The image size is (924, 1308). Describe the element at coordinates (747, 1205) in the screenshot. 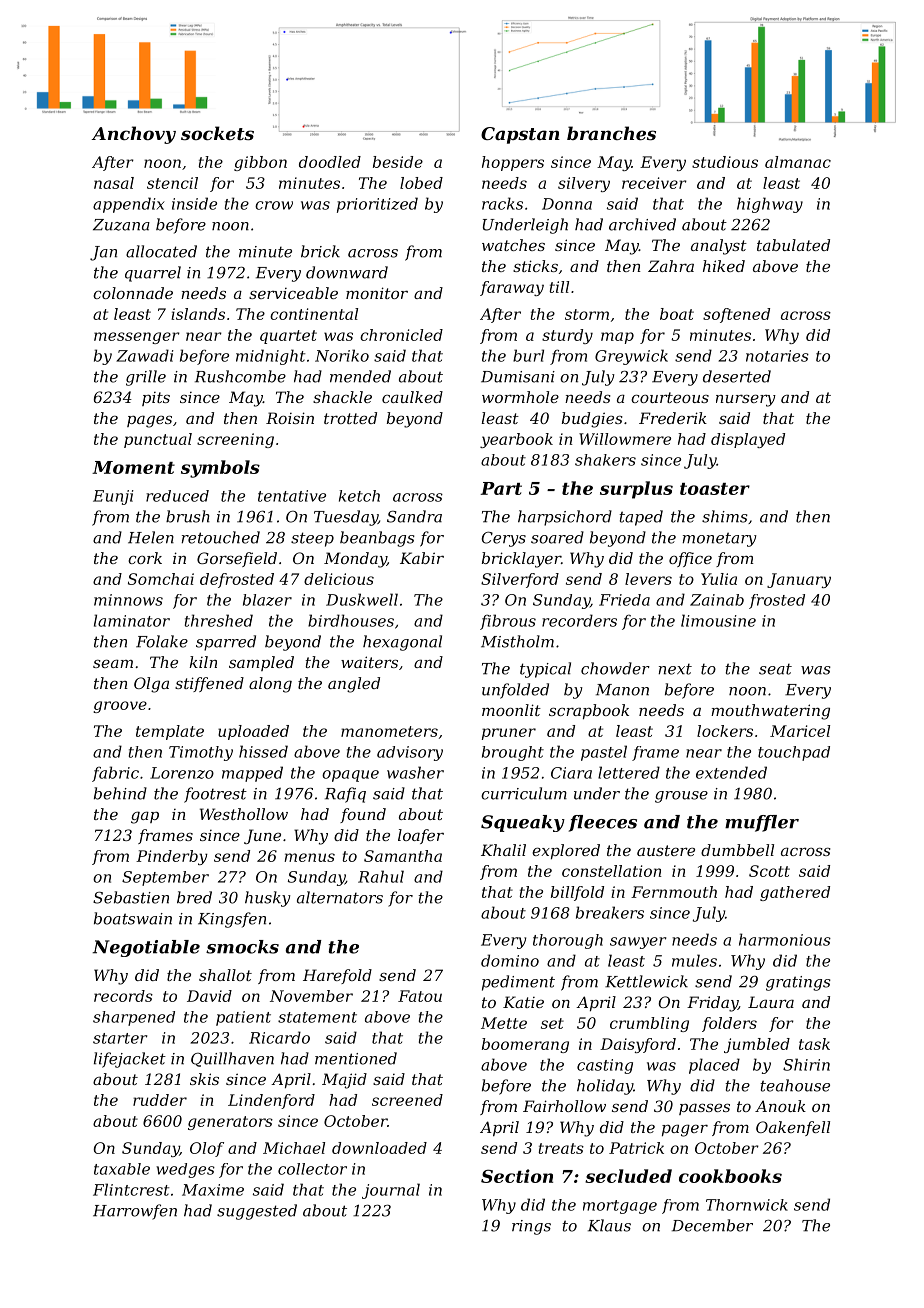

I see `Thornwick` at that location.
